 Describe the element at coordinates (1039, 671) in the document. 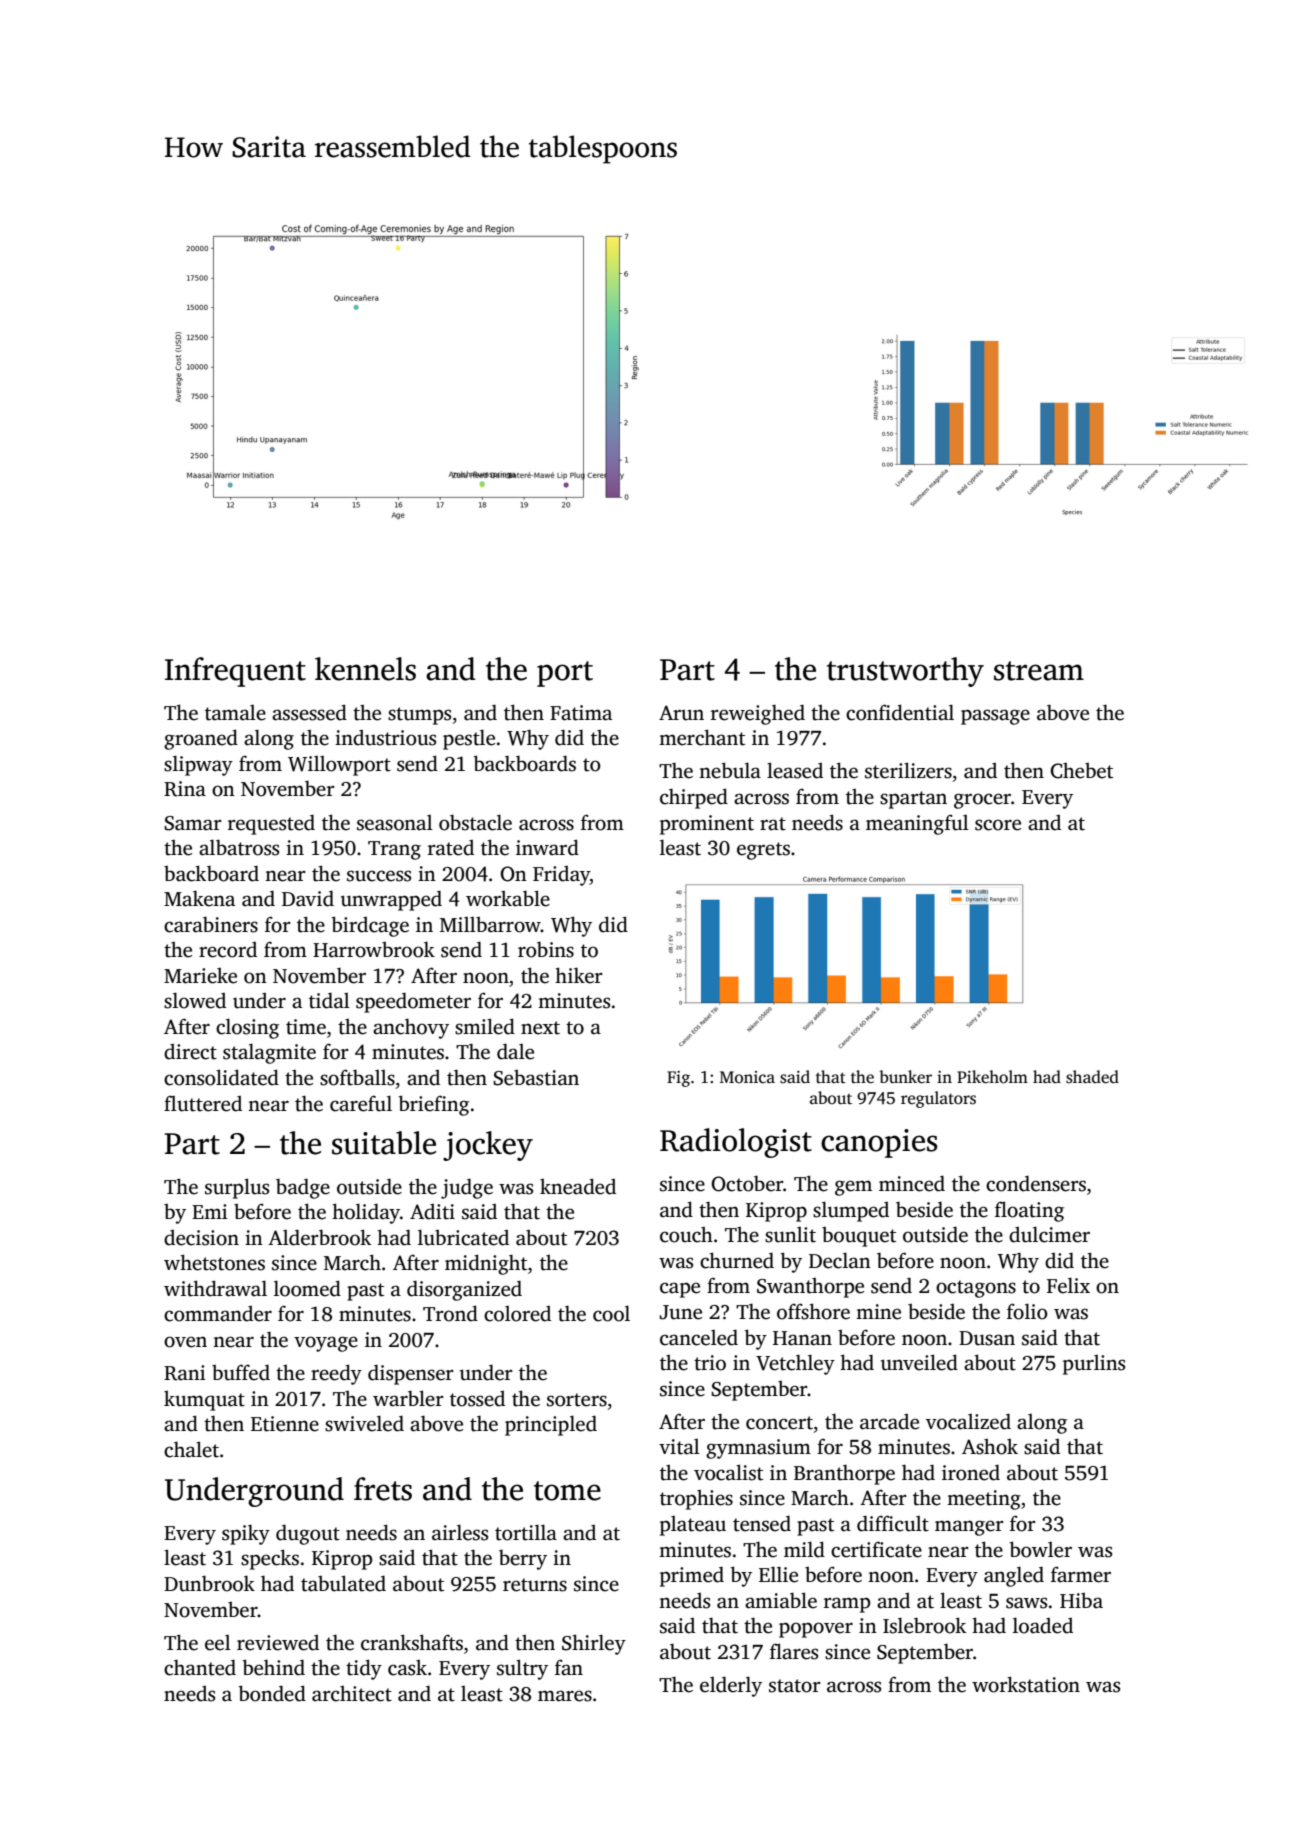

I see `stream` at that location.
